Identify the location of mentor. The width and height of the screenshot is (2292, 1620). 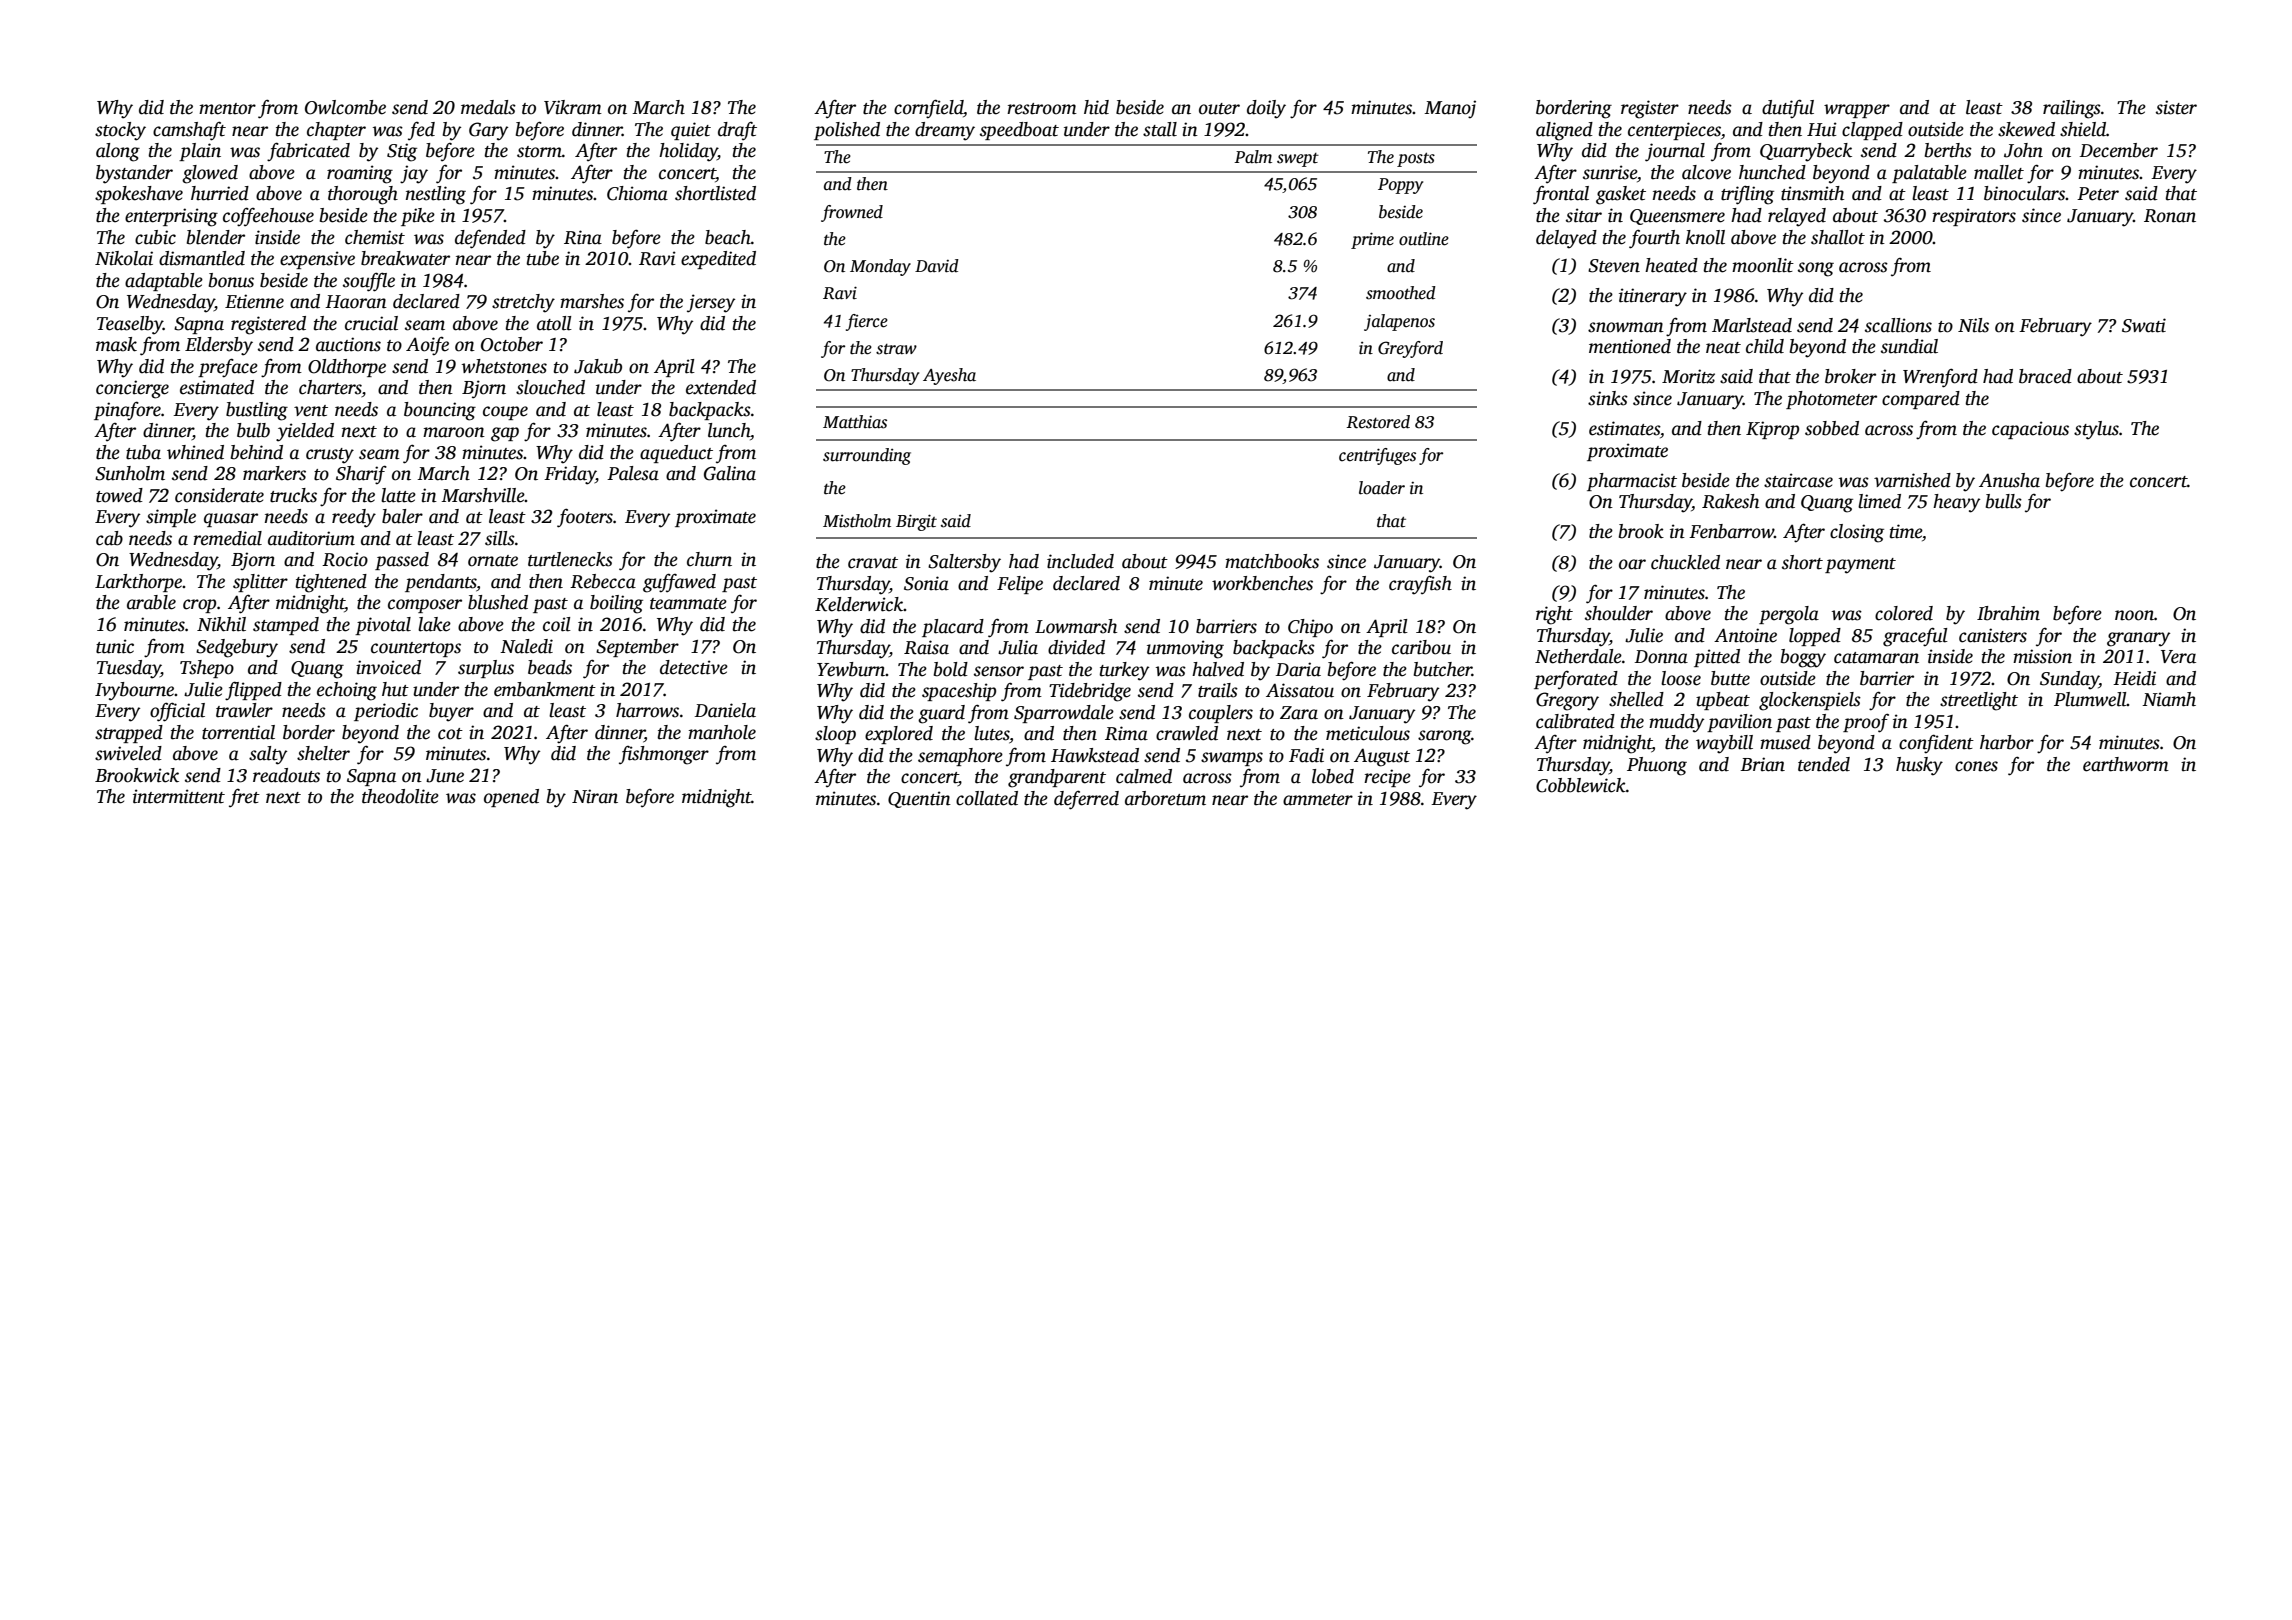
(227, 109).
